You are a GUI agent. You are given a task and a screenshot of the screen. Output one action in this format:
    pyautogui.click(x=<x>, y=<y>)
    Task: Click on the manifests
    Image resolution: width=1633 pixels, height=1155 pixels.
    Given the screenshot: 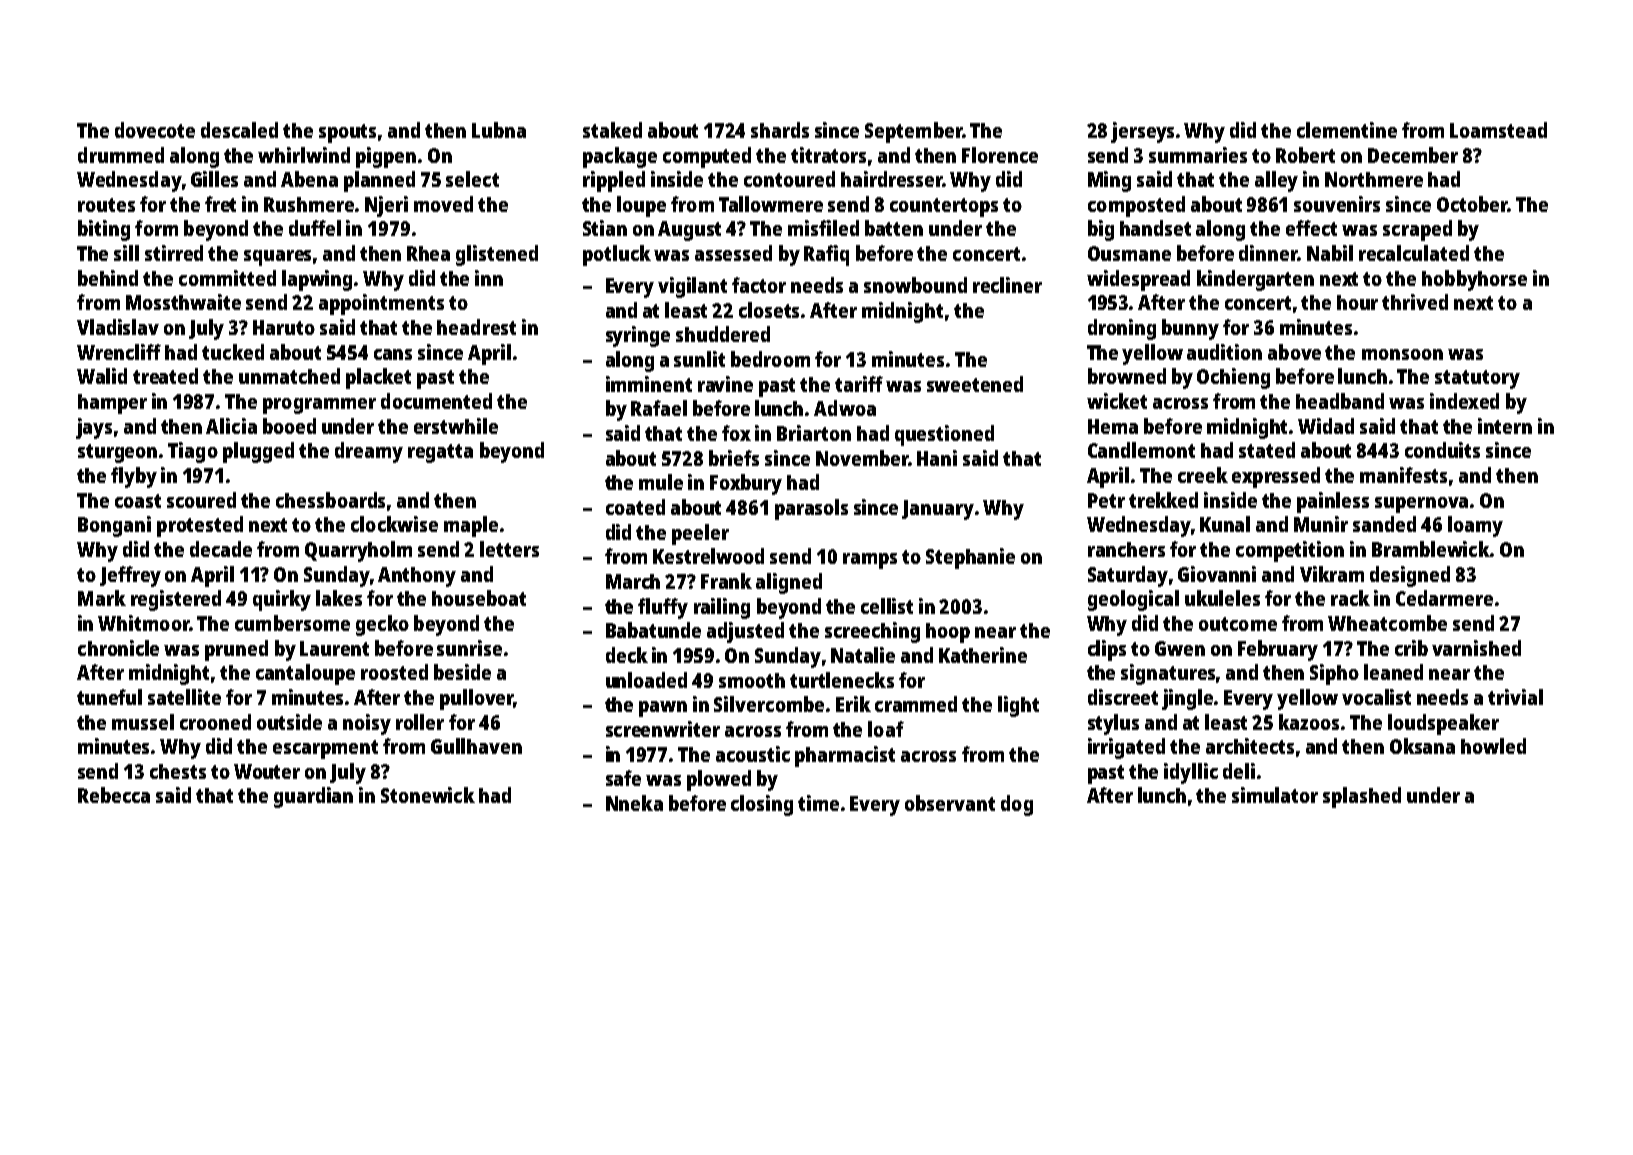 What is the action you would take?
    pyautogui.click(x=1403, y=475)
